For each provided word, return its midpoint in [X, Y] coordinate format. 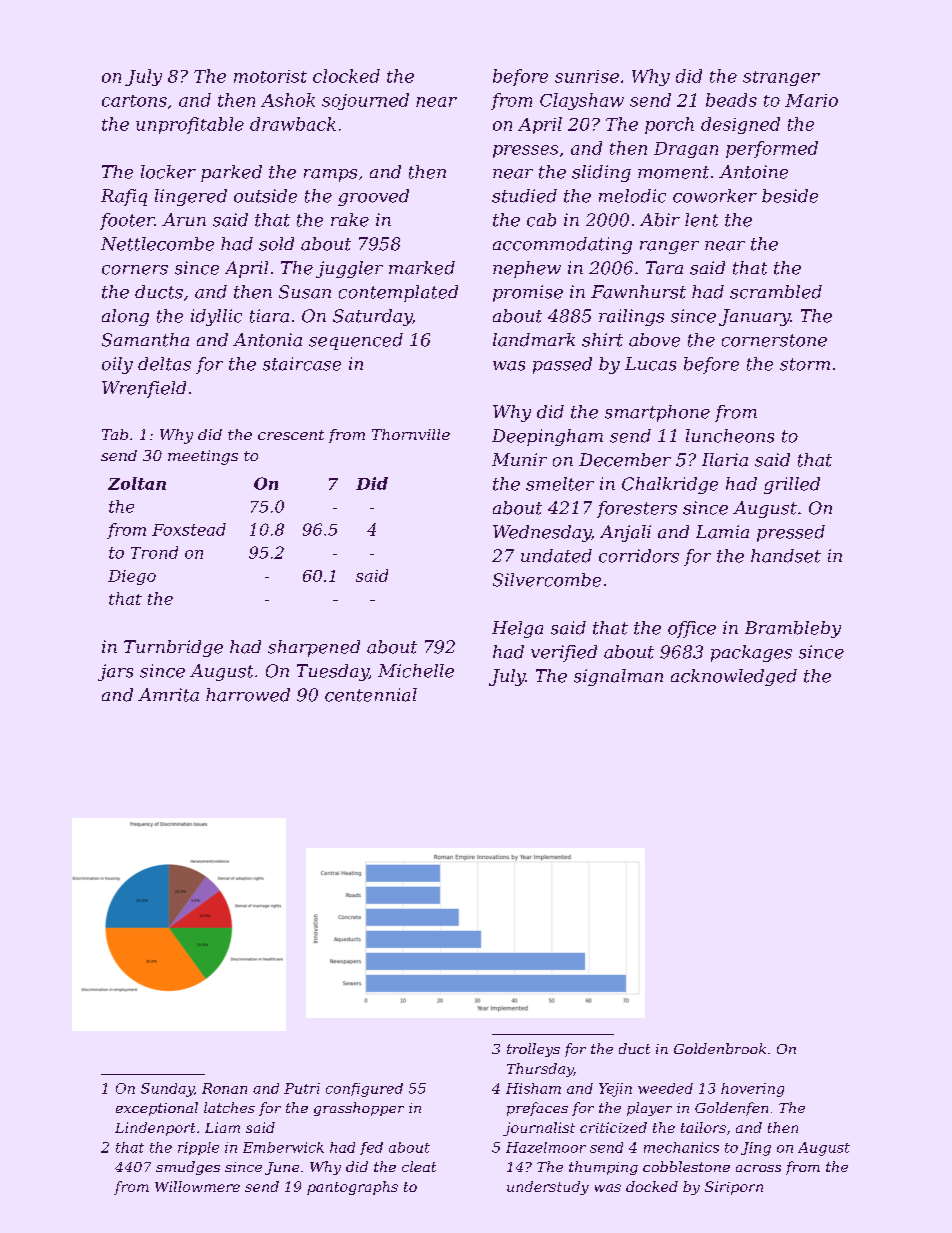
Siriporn [734, 1188]
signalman [618, 677]
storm [805, 364]
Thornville [411, 434]
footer [127, 221]
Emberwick [283, 1147]
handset [786, 556]
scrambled [776, 292]
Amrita [168, 695]
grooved [373, 197]
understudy [548, 1188]
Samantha [145, 340]
